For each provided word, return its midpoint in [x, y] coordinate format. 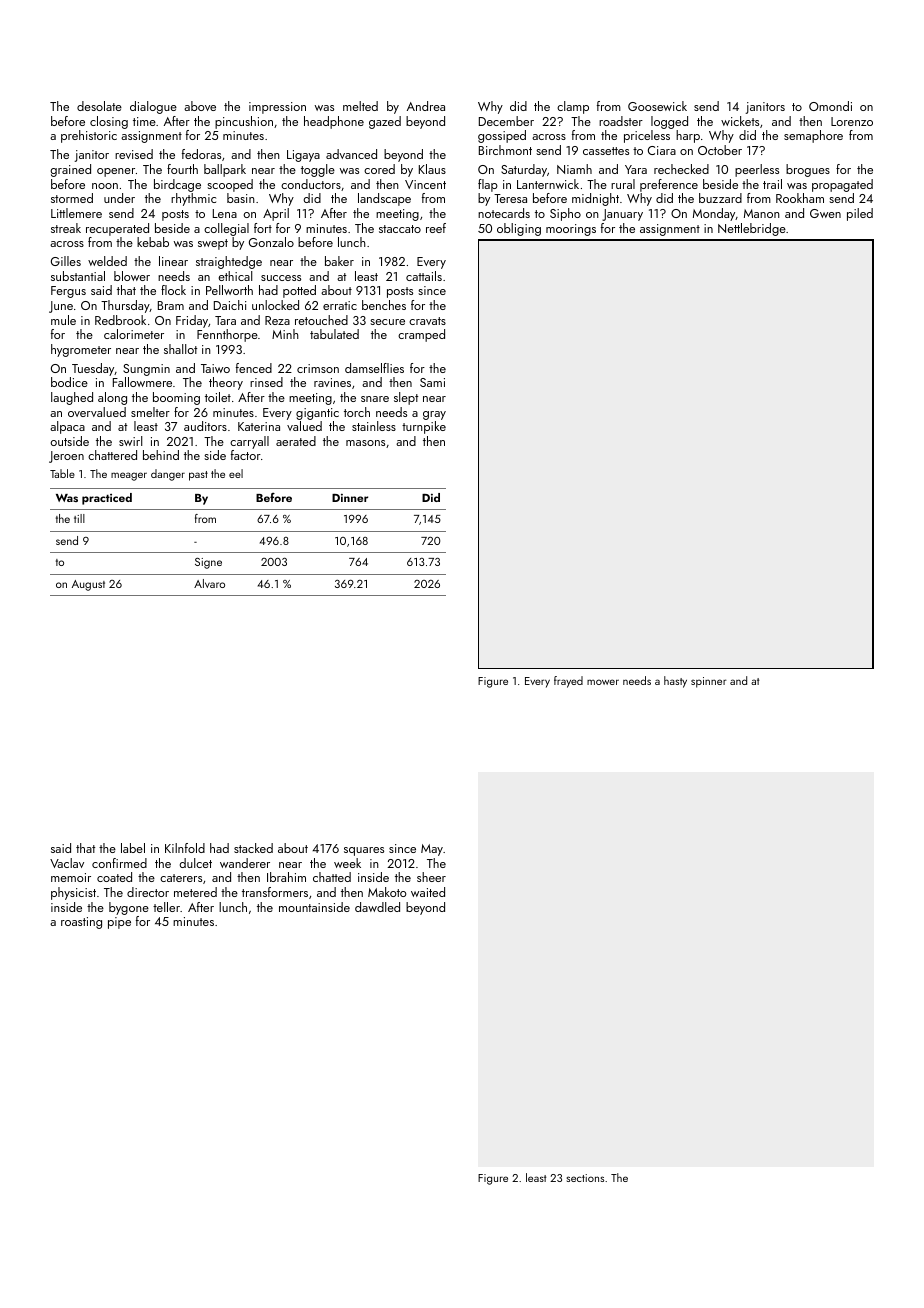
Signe [208, 563]
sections [585, 1178]
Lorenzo [852, 121]
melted [360, 106]
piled [860, 214]
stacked [253, 848]
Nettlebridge [752, 229]
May [432, 850]
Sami [432, 382]
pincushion [244, 122]
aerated [296, 441]
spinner [709, 682]
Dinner [350, 498]
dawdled [377, 907]
